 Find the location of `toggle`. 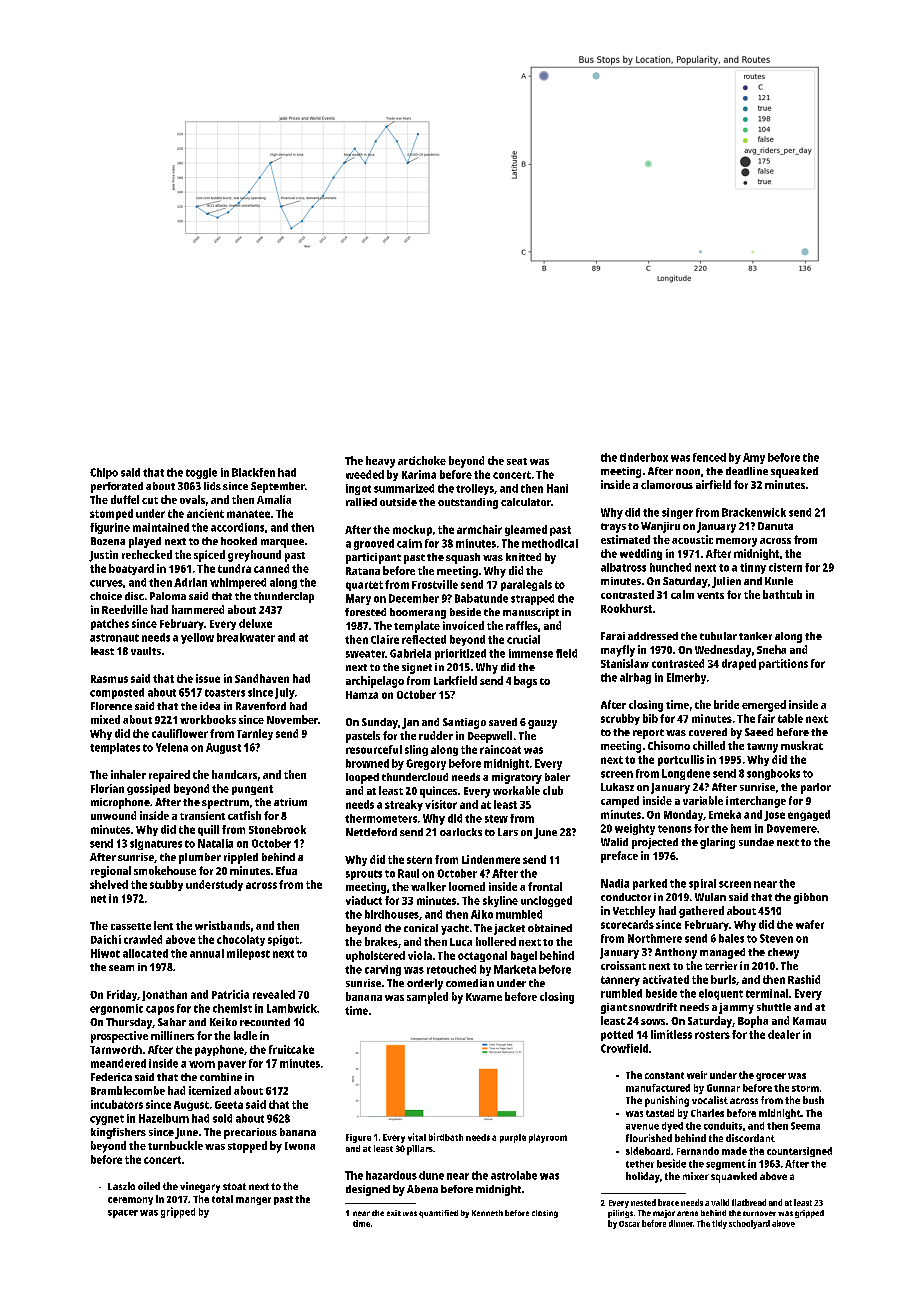

toggle is located at coordinates (201, 473).
